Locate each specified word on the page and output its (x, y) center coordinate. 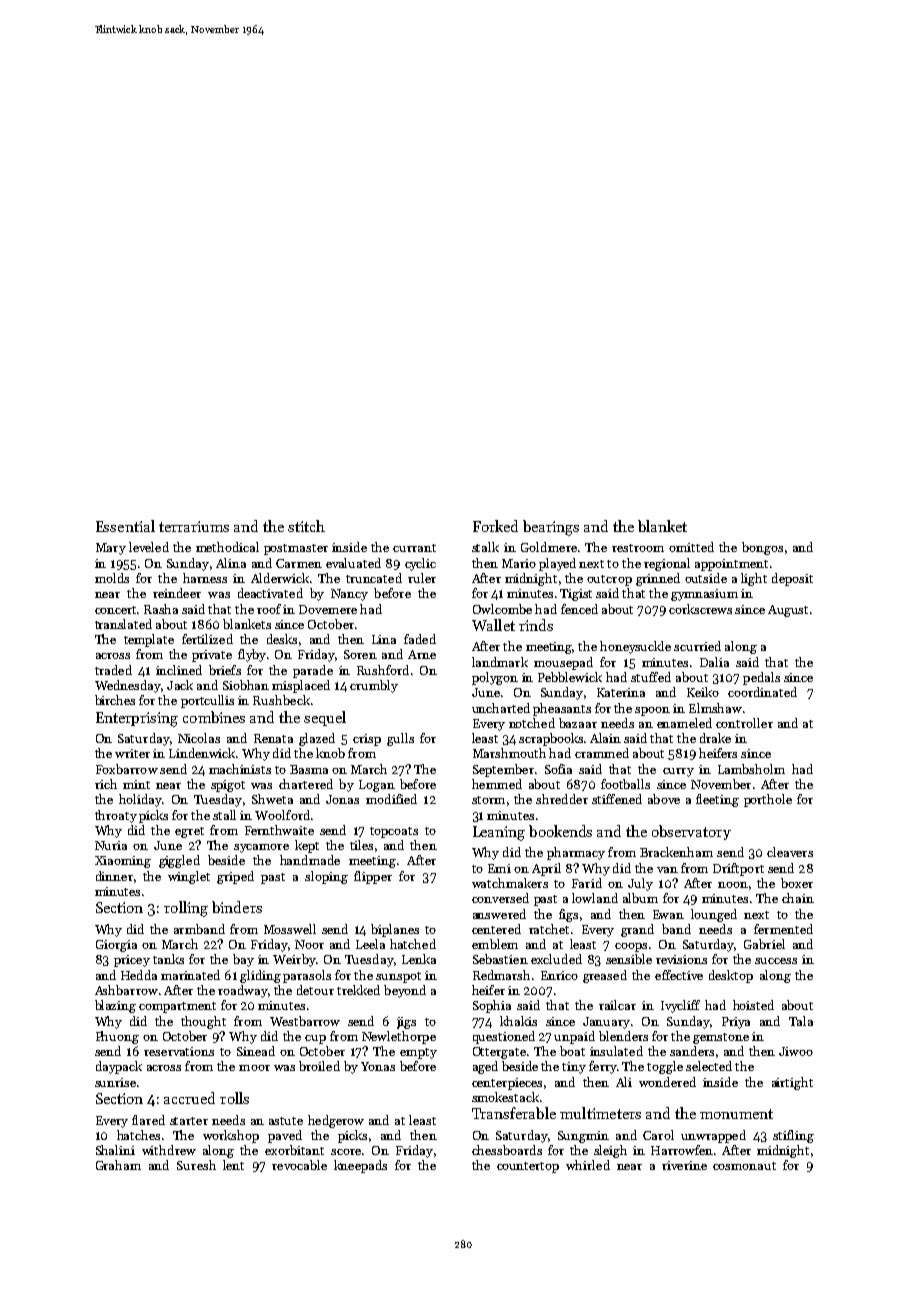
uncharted (501, 708)
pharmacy (576, 853)
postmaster (296, 549)
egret (189, 832)
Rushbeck (281, 700)
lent (233, 1165)
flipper (373, 877)
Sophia (492, 1006)
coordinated (762, 692)
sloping (326, 877)
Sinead (256, 1051)
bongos (762, 548)
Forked (495, 526)
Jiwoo (796, 1051)
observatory (691, 832)
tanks (168, 959)
